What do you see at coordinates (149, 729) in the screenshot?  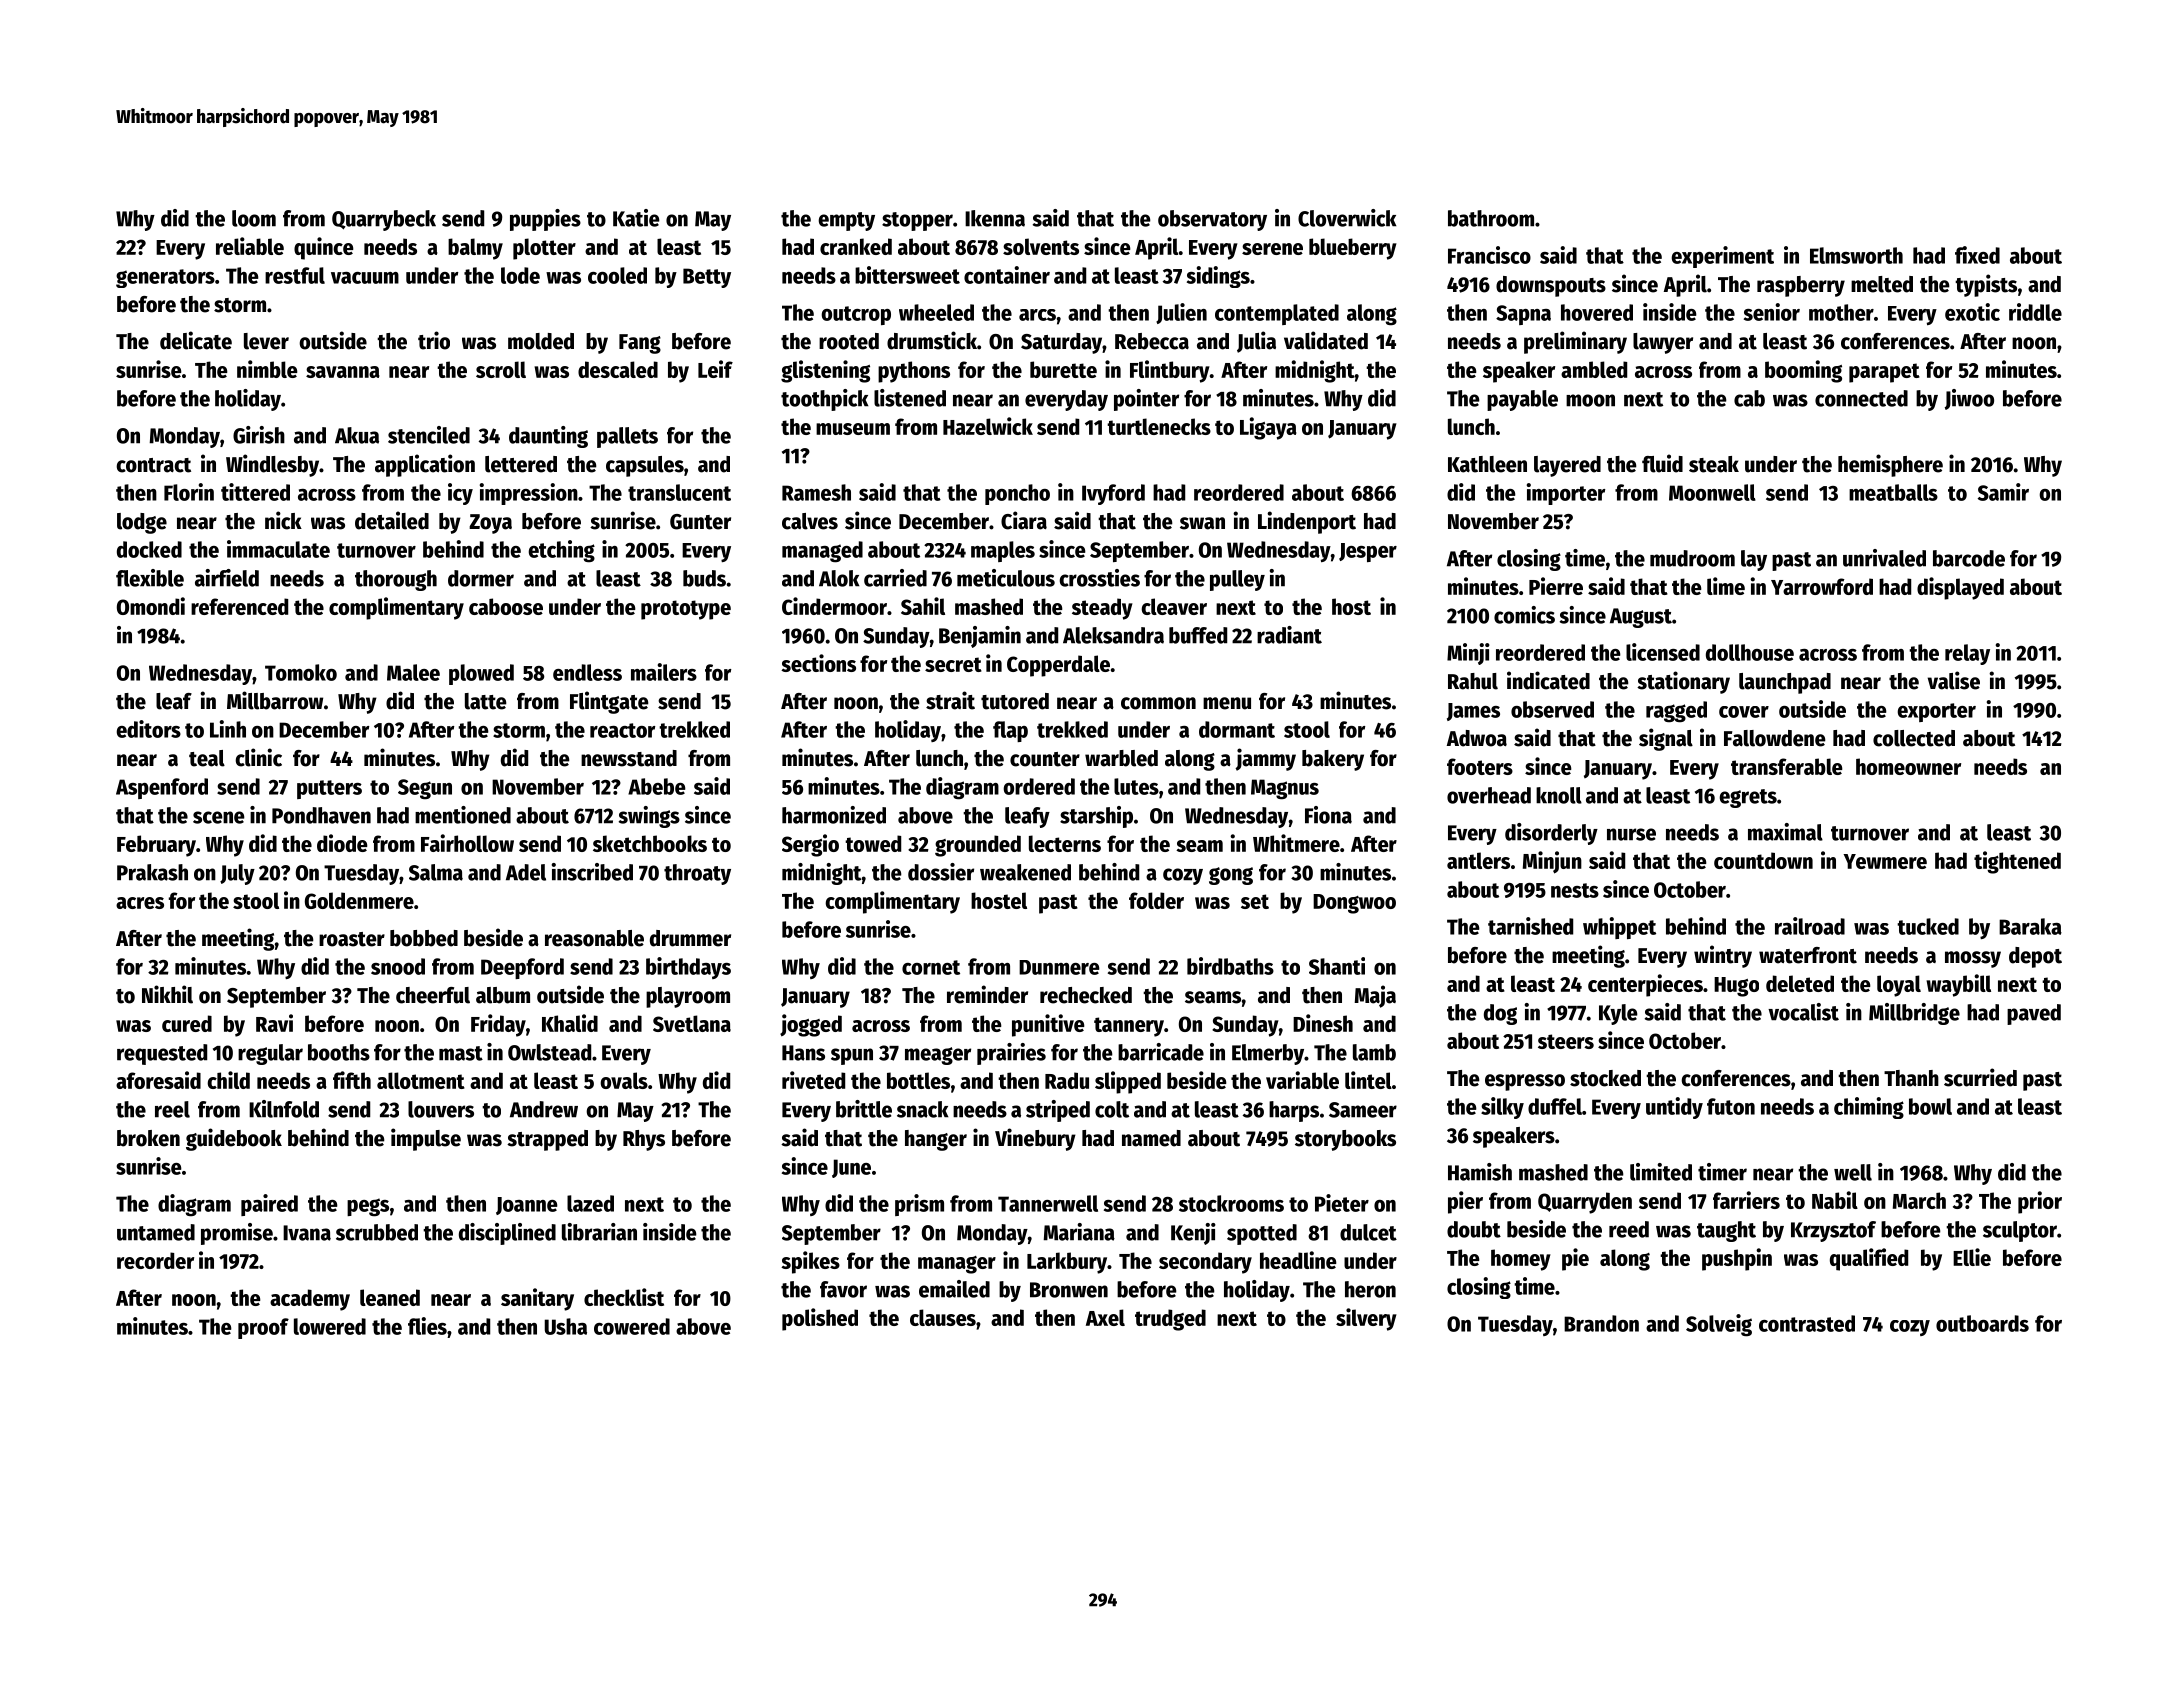 I see `editors` at bounding box center [149, 729].
